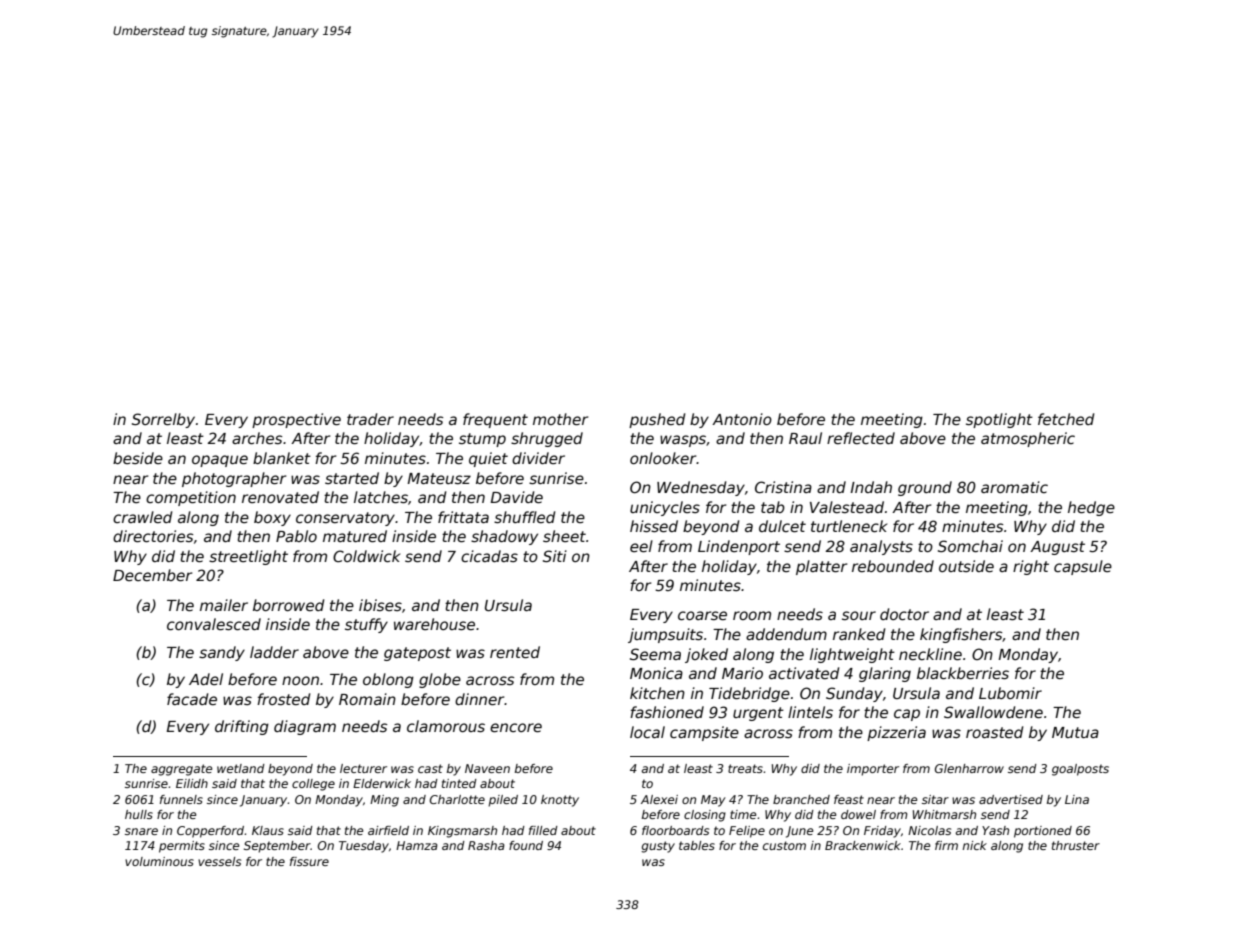  I want to click on capsule, so click(1083, 567).
